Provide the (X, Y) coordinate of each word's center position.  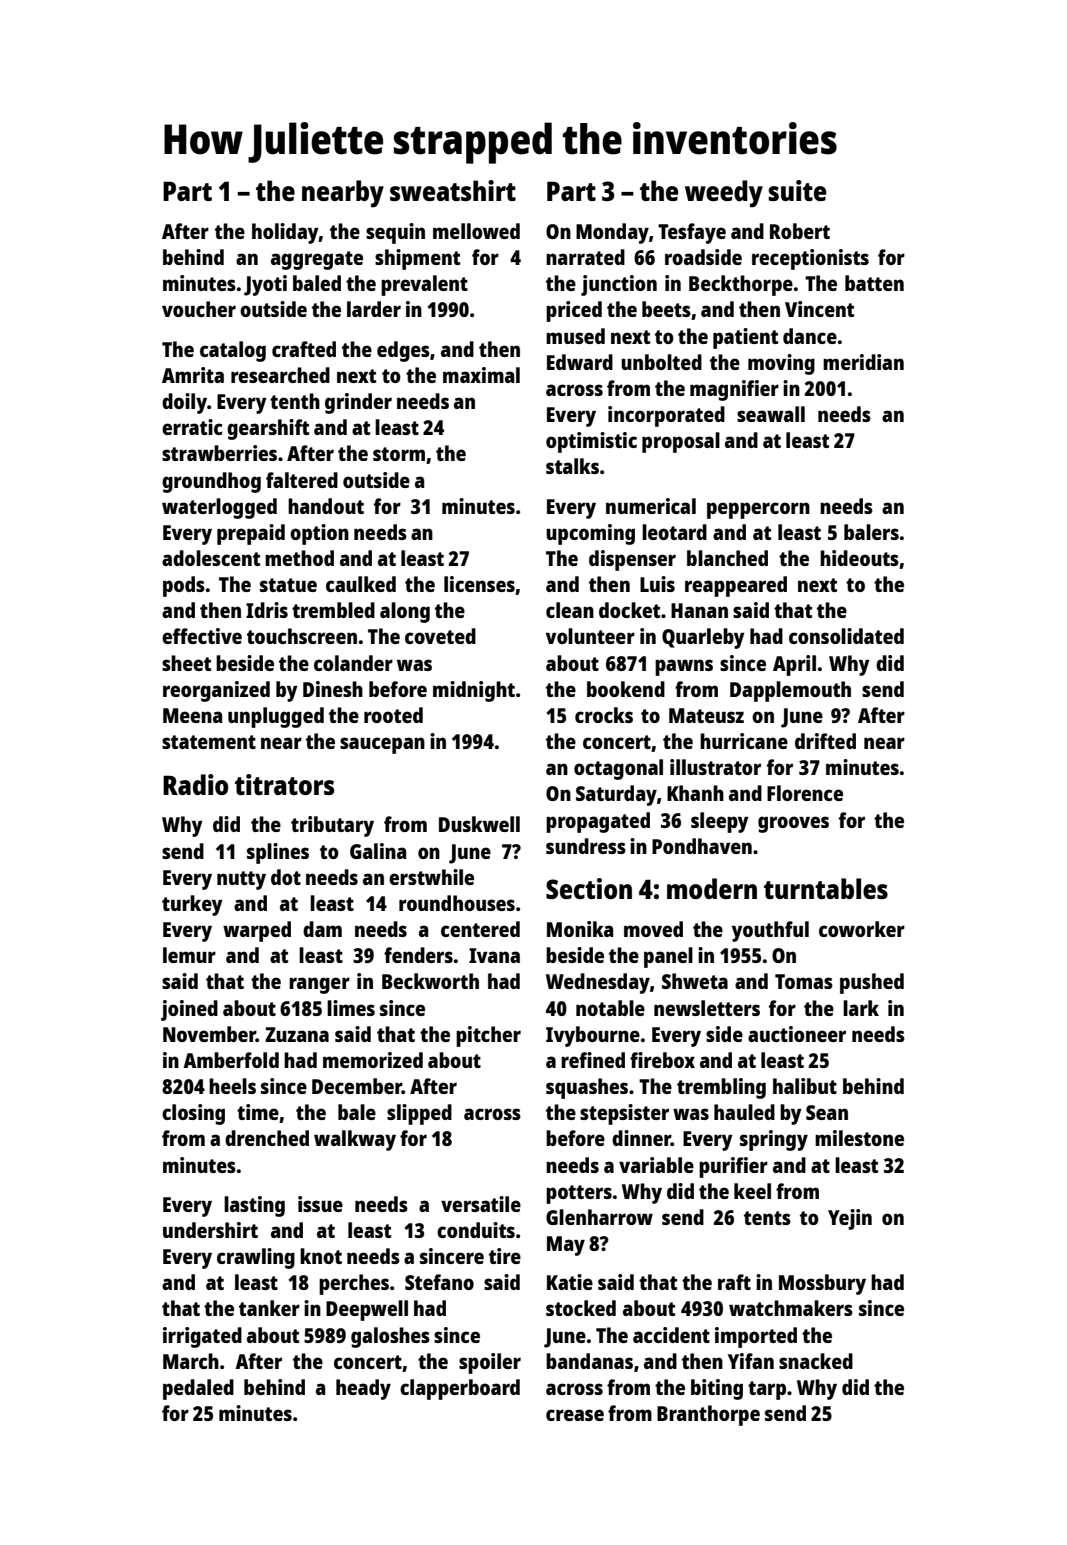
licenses (479, 584)
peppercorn (758, 510)
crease (575, 1415)
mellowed (476, 231)
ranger (319, 985)
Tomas (804, 981)
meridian (863, 362)
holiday (285, 233)
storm (399, 454)
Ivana (494, 955)
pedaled (198, 1389)
